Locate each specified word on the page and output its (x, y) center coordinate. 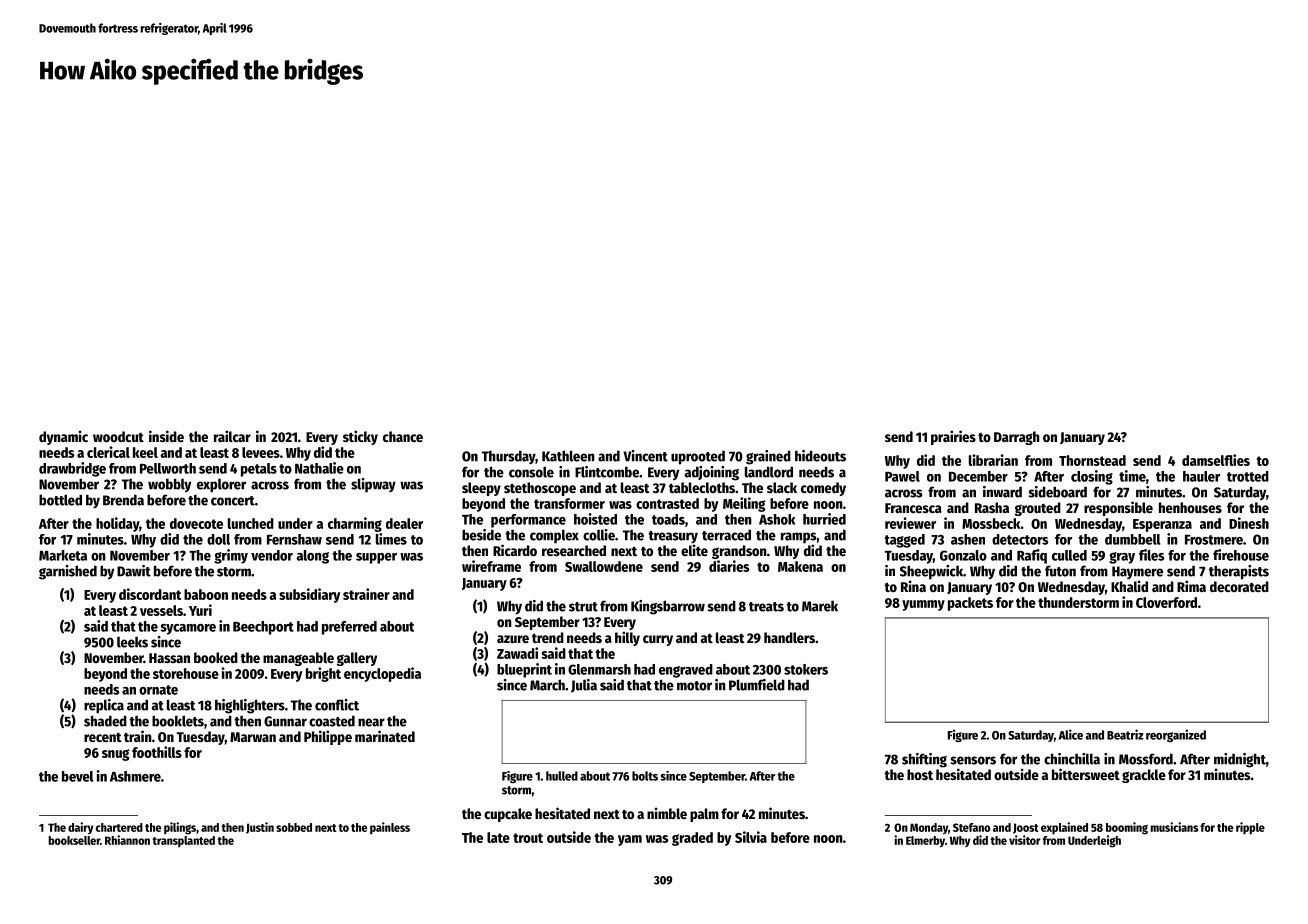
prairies (953, 437)
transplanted (183, 841)
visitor (1024, 840)
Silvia (751, 837)
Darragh (1017, 438)
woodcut (118, 436)
